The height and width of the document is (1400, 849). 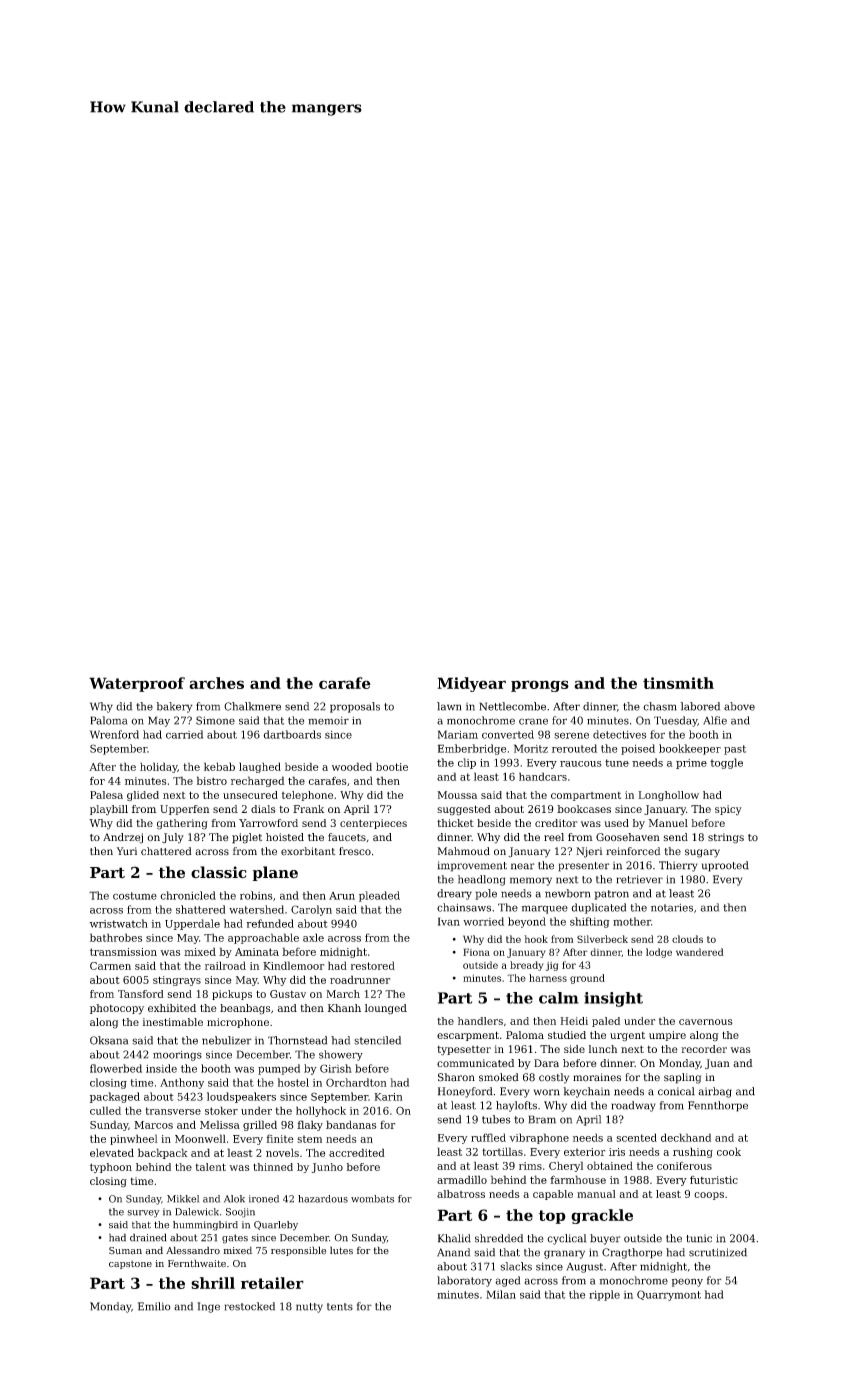 I want to click on scrutinized, so click(x=718, y=1252).
